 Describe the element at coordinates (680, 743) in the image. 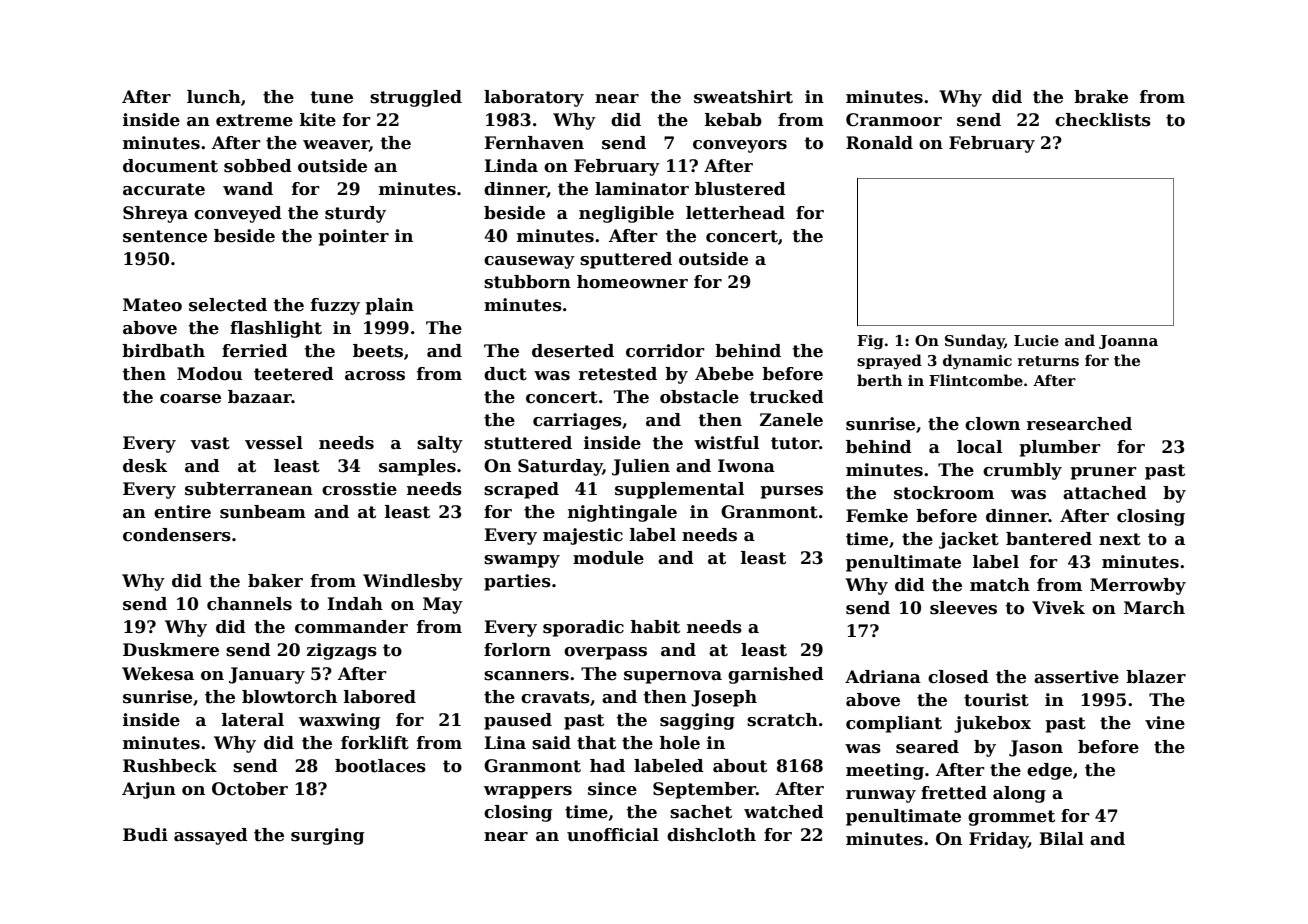

I see `hole` at that location.
